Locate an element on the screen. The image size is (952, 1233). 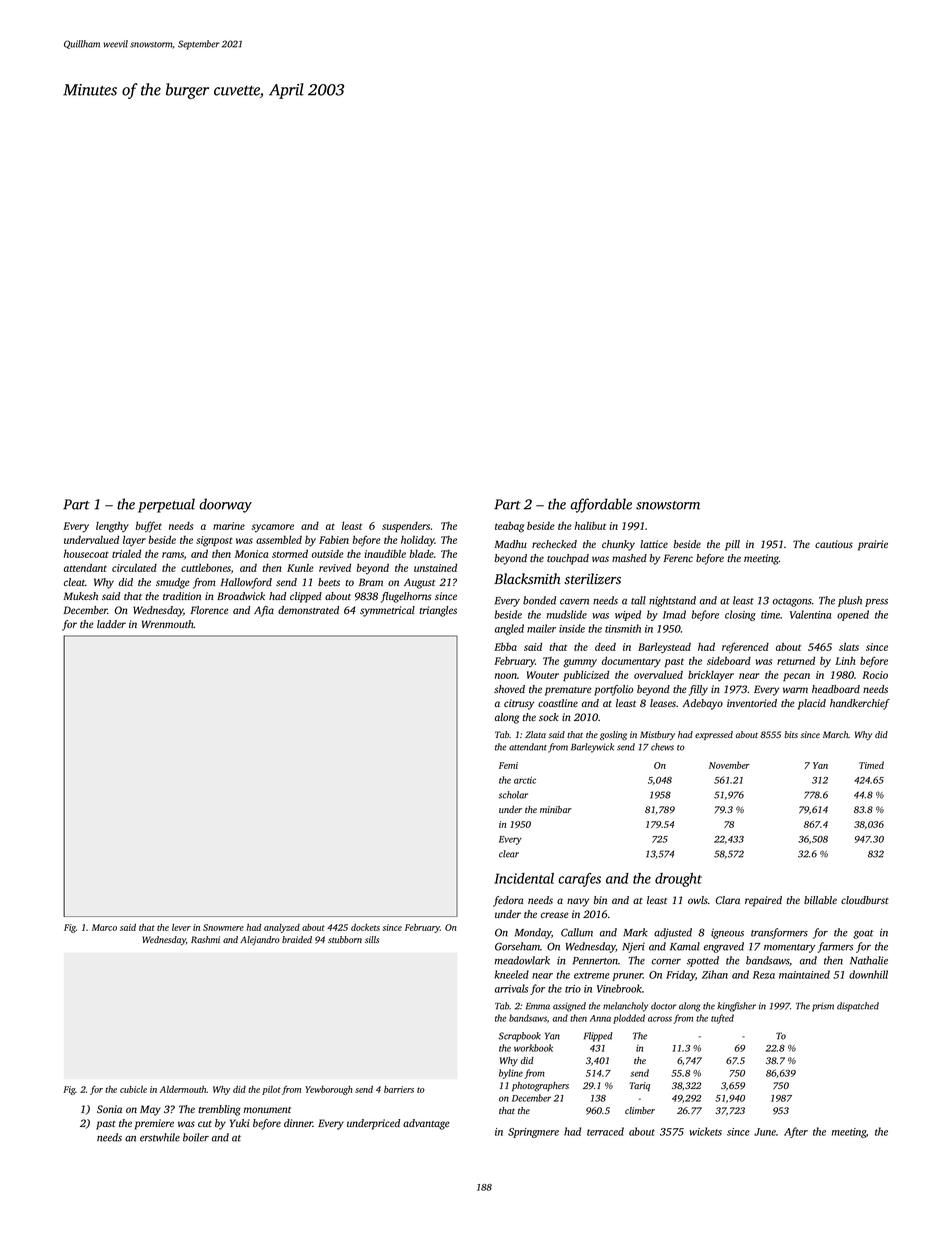
filly is located at coordinates (698, 690).
